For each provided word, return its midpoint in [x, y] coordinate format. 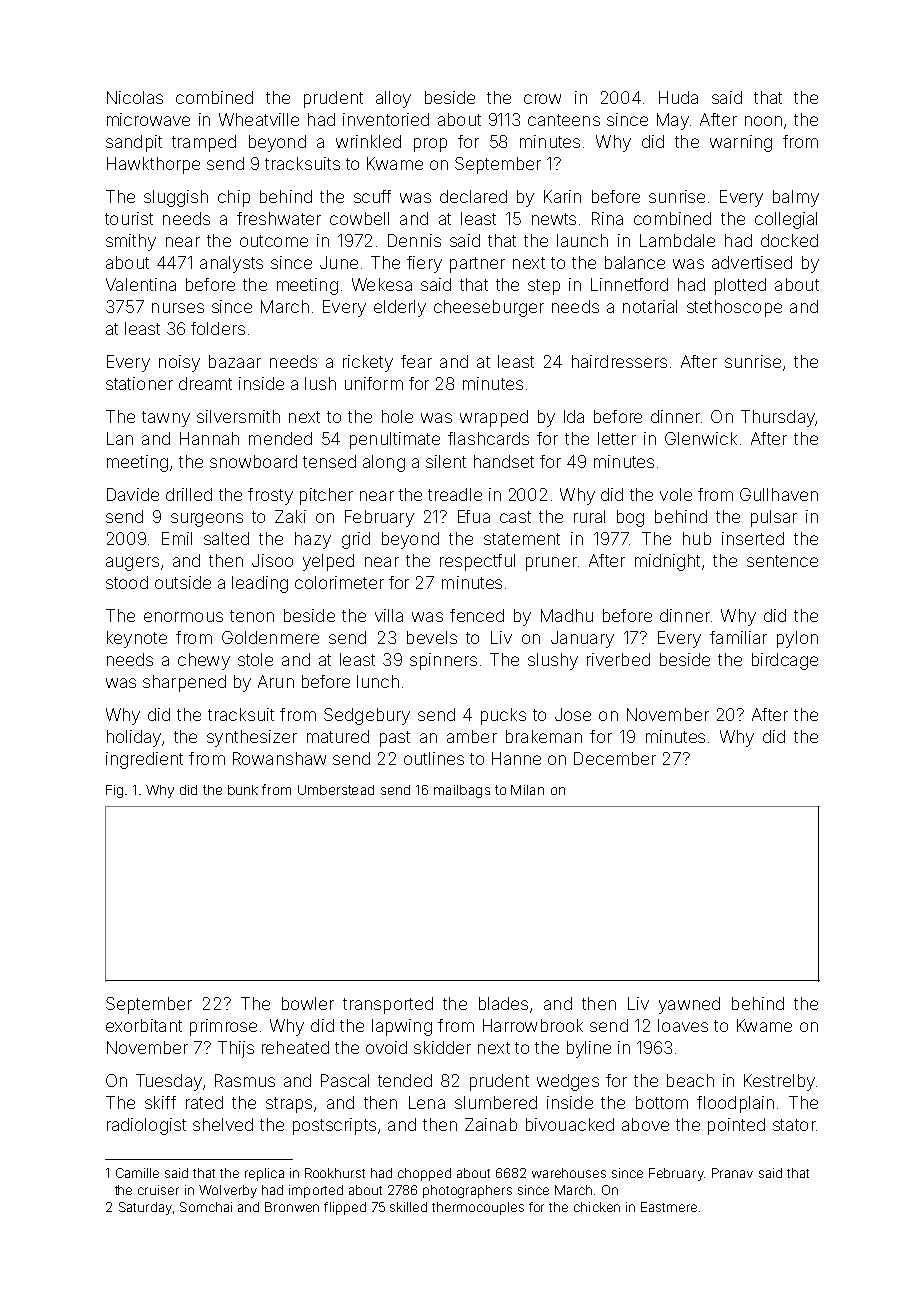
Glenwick [701, 438]
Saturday [145, 1208]
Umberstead [336, 790]
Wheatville [259, 119]
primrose [223, 1027]
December [615, 758]
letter [617, 438]
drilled [189, 494]
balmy [796, 198]
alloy [393, 99]
